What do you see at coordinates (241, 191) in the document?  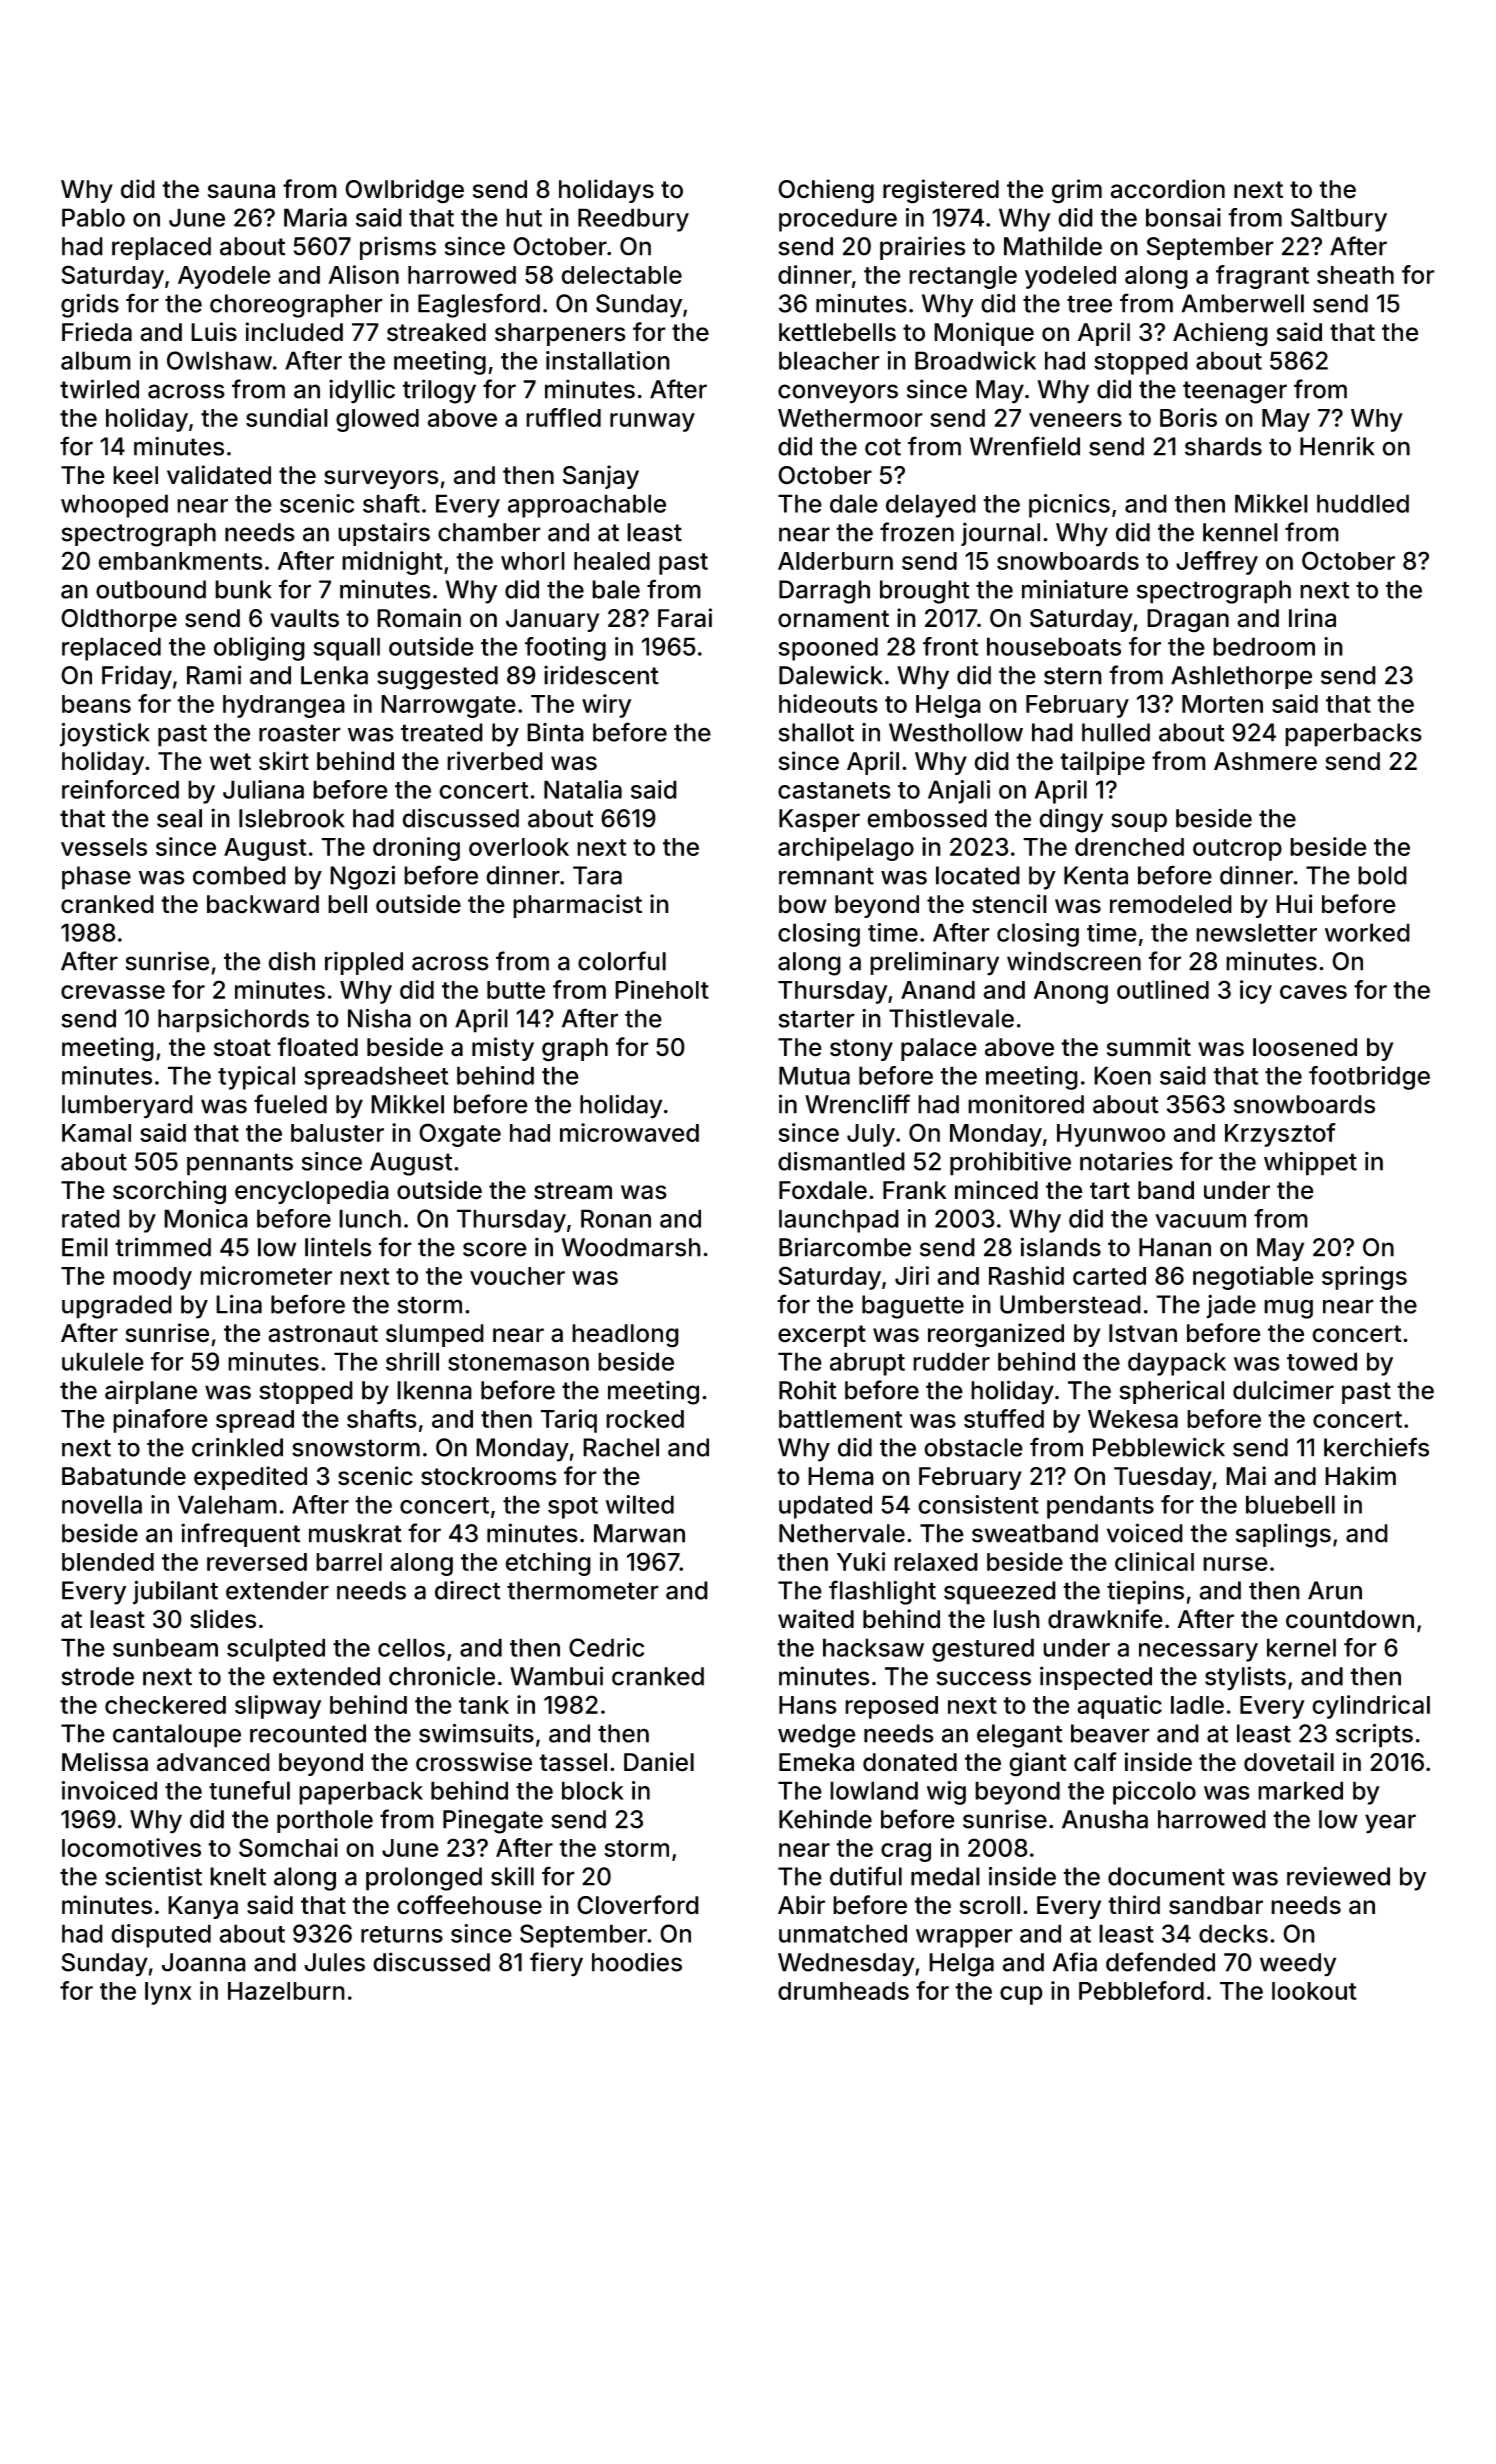 I see `sauna` at bounding box center [241, 191].
